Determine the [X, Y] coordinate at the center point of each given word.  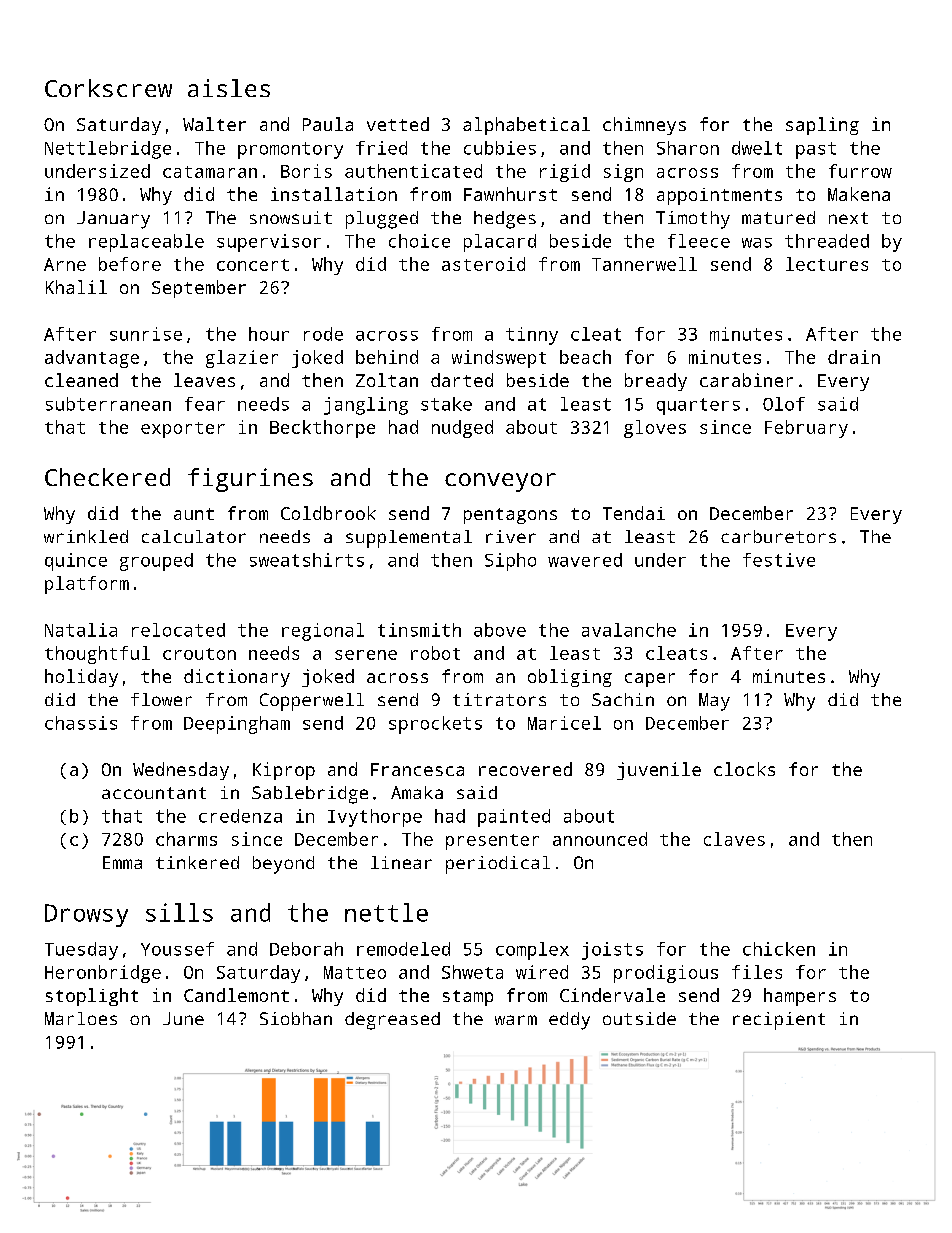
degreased [392, 1021]
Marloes [81, 1018]
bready [656, 382]
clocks [744, 769]
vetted [398, 124]
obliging [570, 678]
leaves [204, 380]
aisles [229, 88]
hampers [800, 997]
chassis [81, 723]
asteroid [483, 264]
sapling [822, 126]
